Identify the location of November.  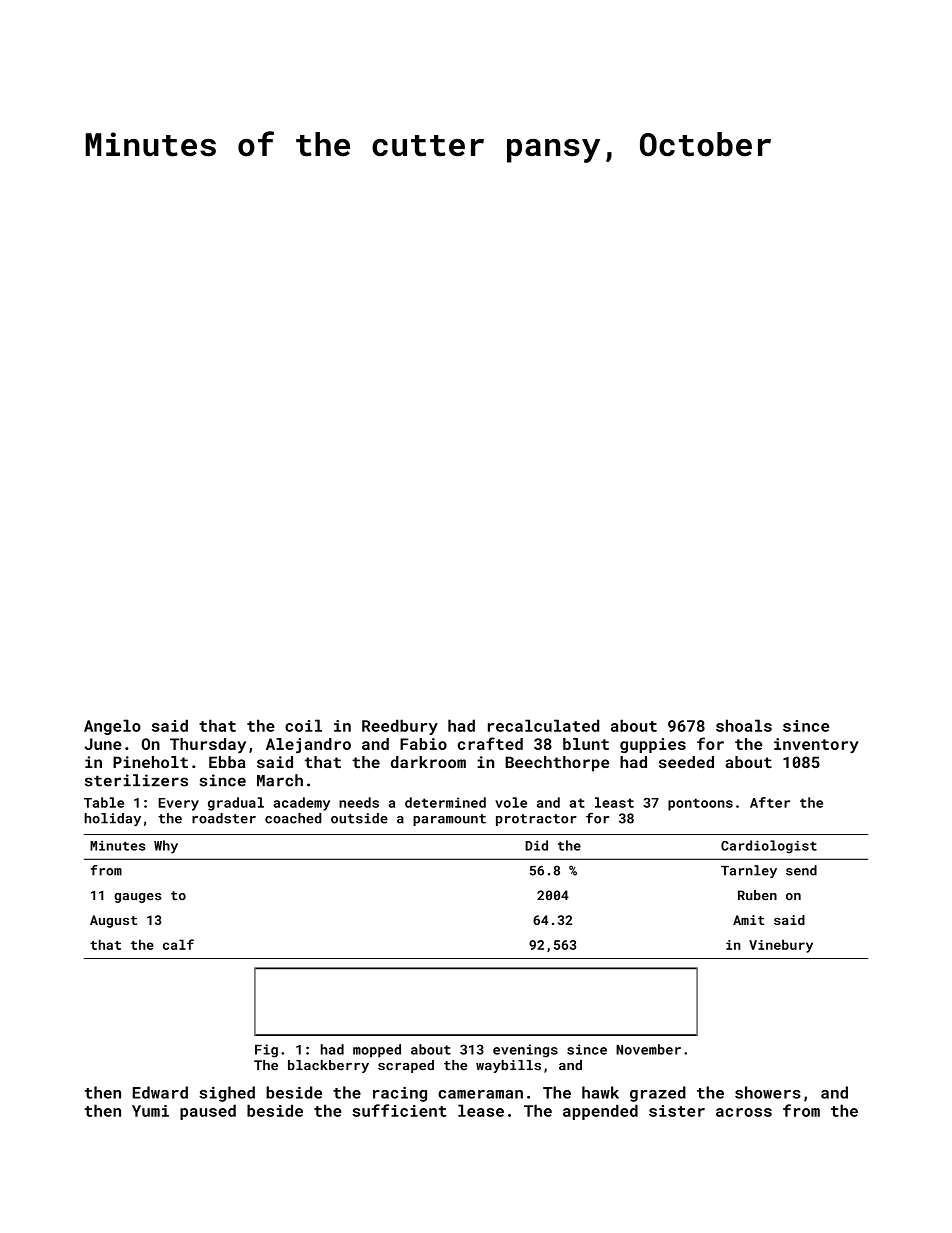
(648, 1049).
